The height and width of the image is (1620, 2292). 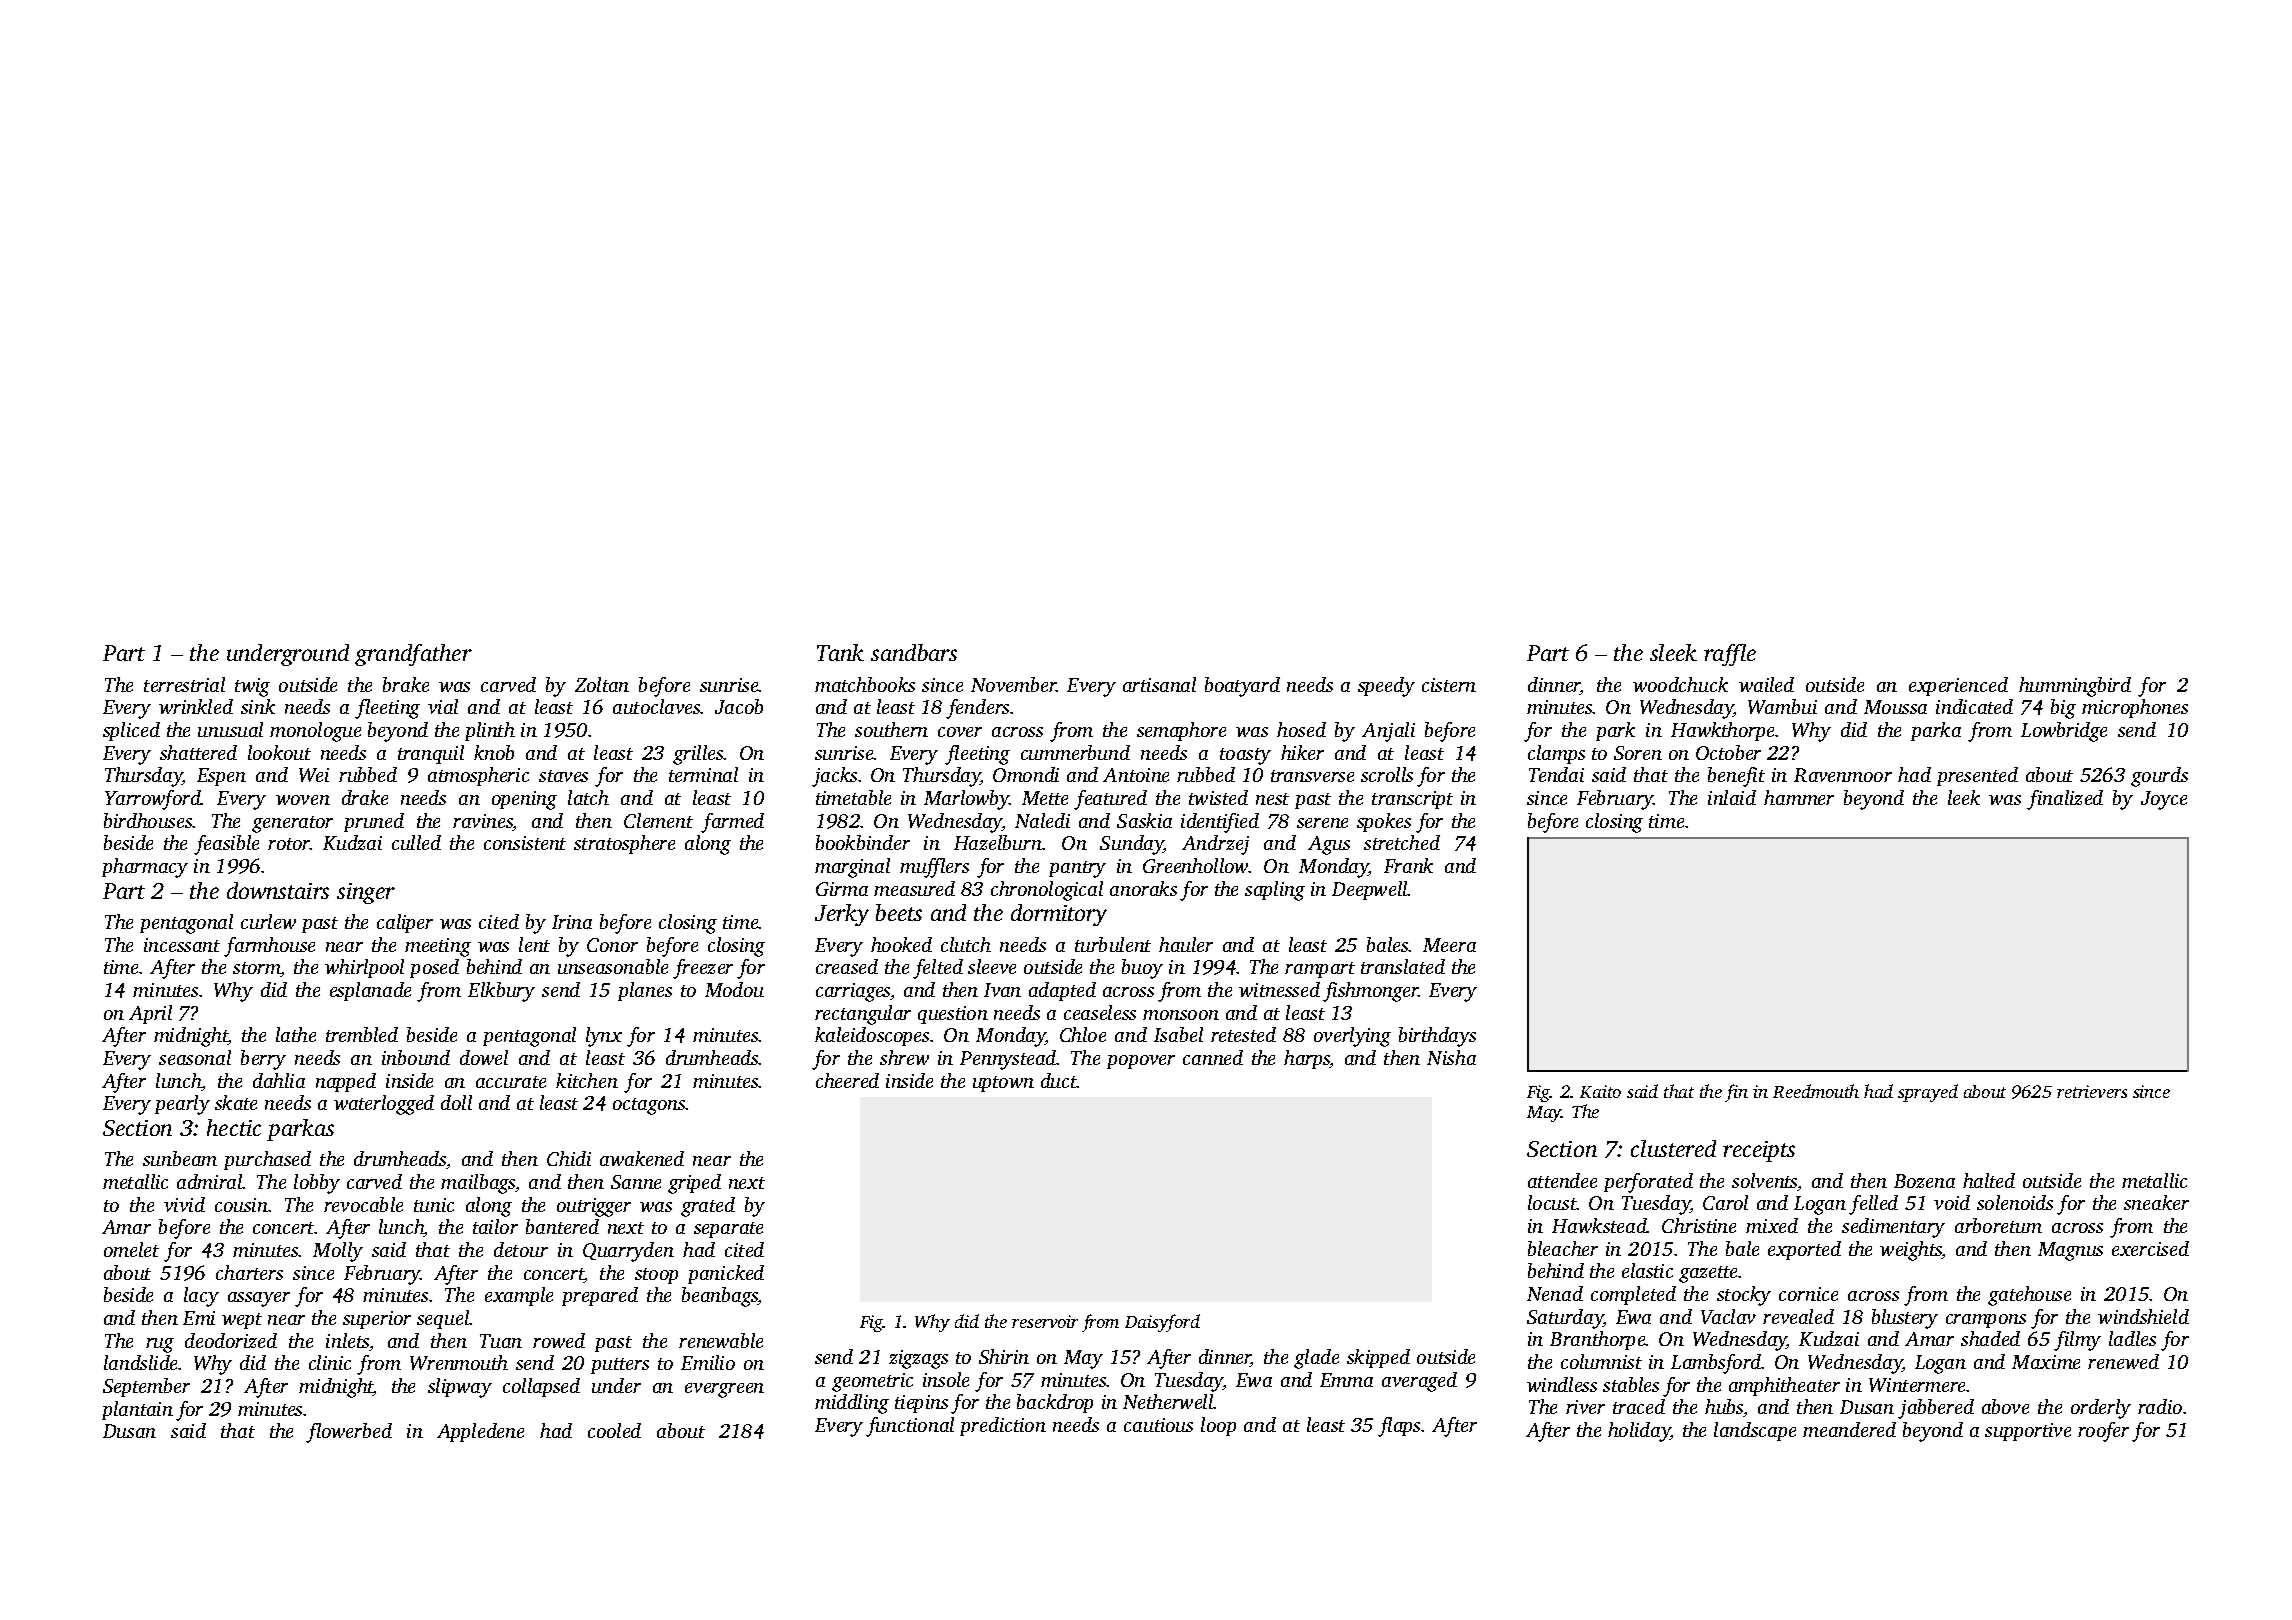 I want to click on Tank, so click(x=840, y=652).
